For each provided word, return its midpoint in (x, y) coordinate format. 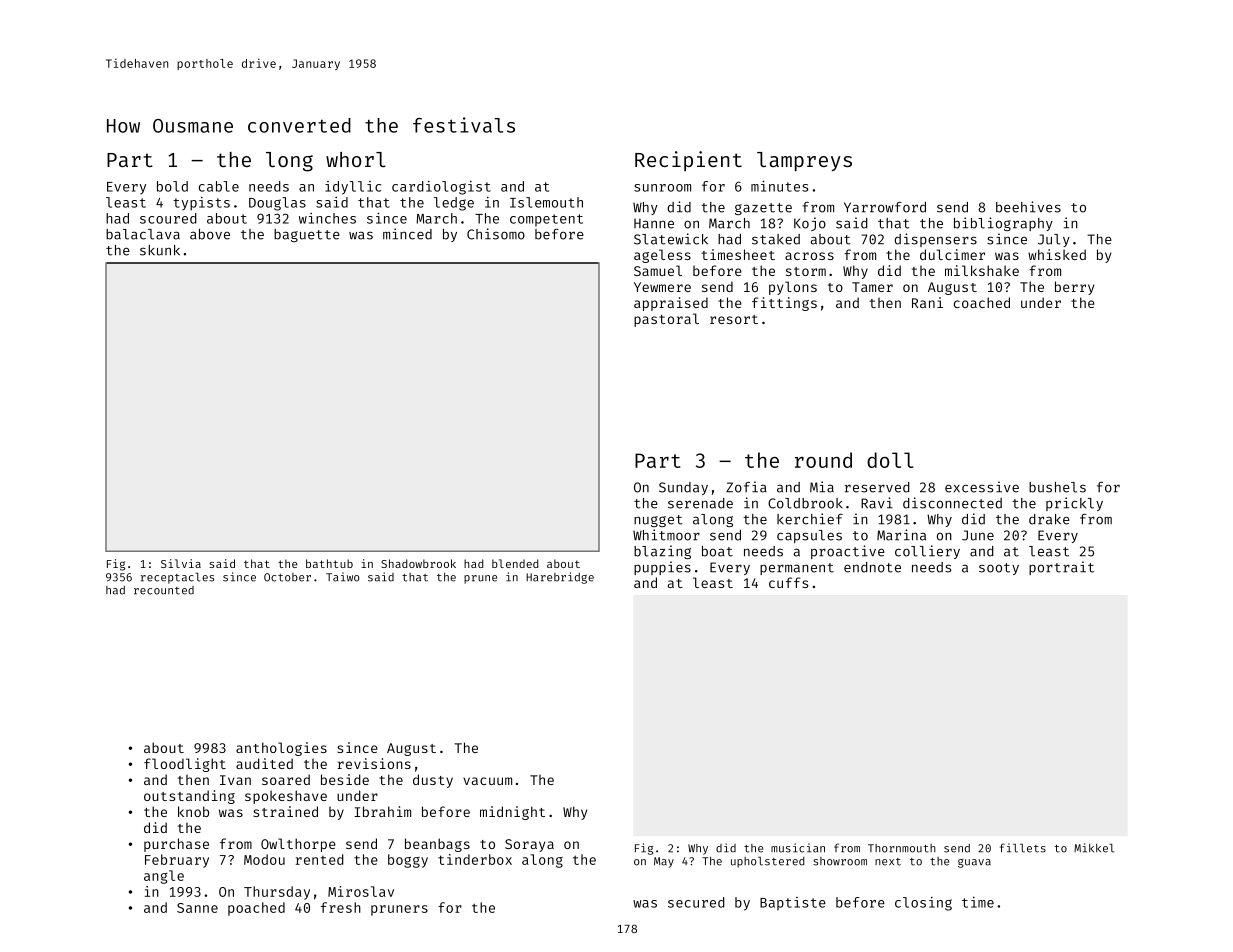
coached (982, 302)
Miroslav (361, 891)
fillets (1023, 848)
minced (407, 234)
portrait (1061, 568)
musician (798, 848)
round (823, 460)
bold (172, 186)
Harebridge (560, 578)
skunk (160, 250)
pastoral (666, 320)
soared (286, 779)
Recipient (688, 161)
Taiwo (343, 577)
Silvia (181, 563)
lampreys (804, 162)
